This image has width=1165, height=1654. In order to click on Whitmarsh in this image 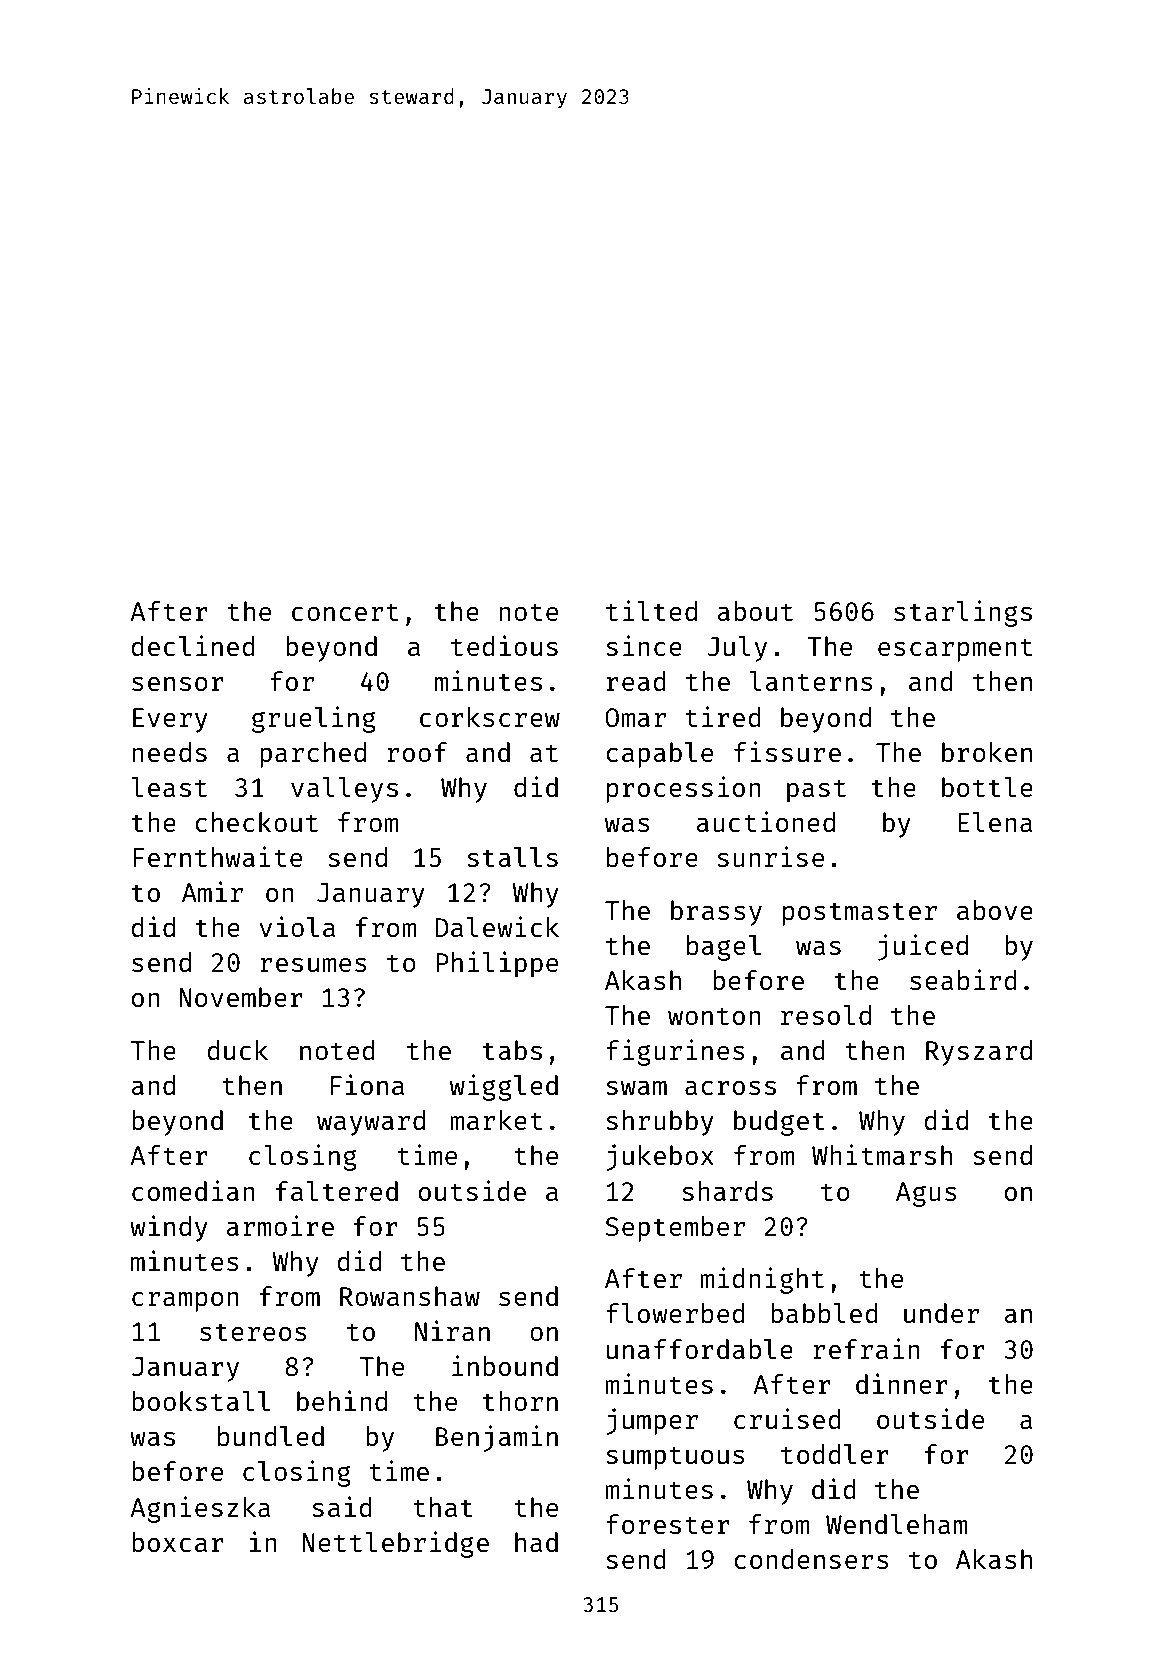, I will do `click(882, 1154)`.
